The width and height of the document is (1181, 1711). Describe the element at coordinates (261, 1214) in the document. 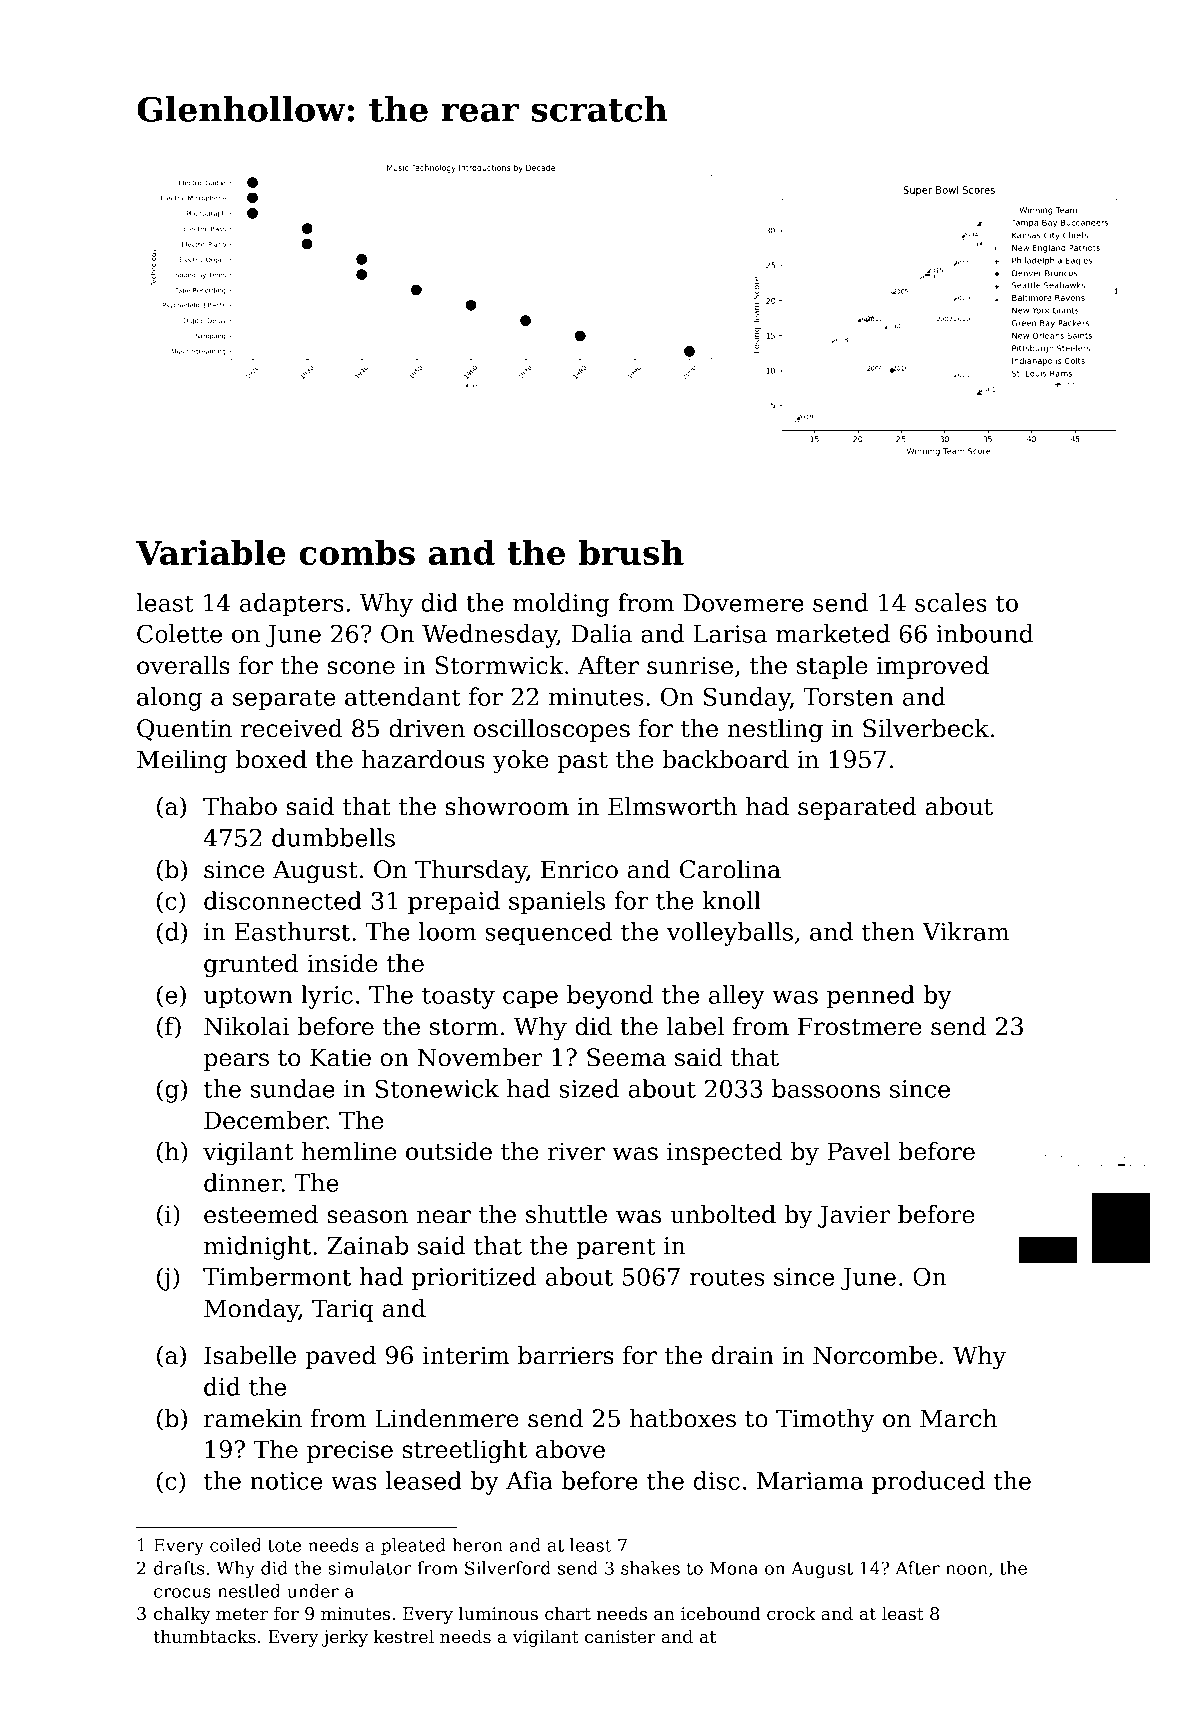

I see `esteemed` at that location.
